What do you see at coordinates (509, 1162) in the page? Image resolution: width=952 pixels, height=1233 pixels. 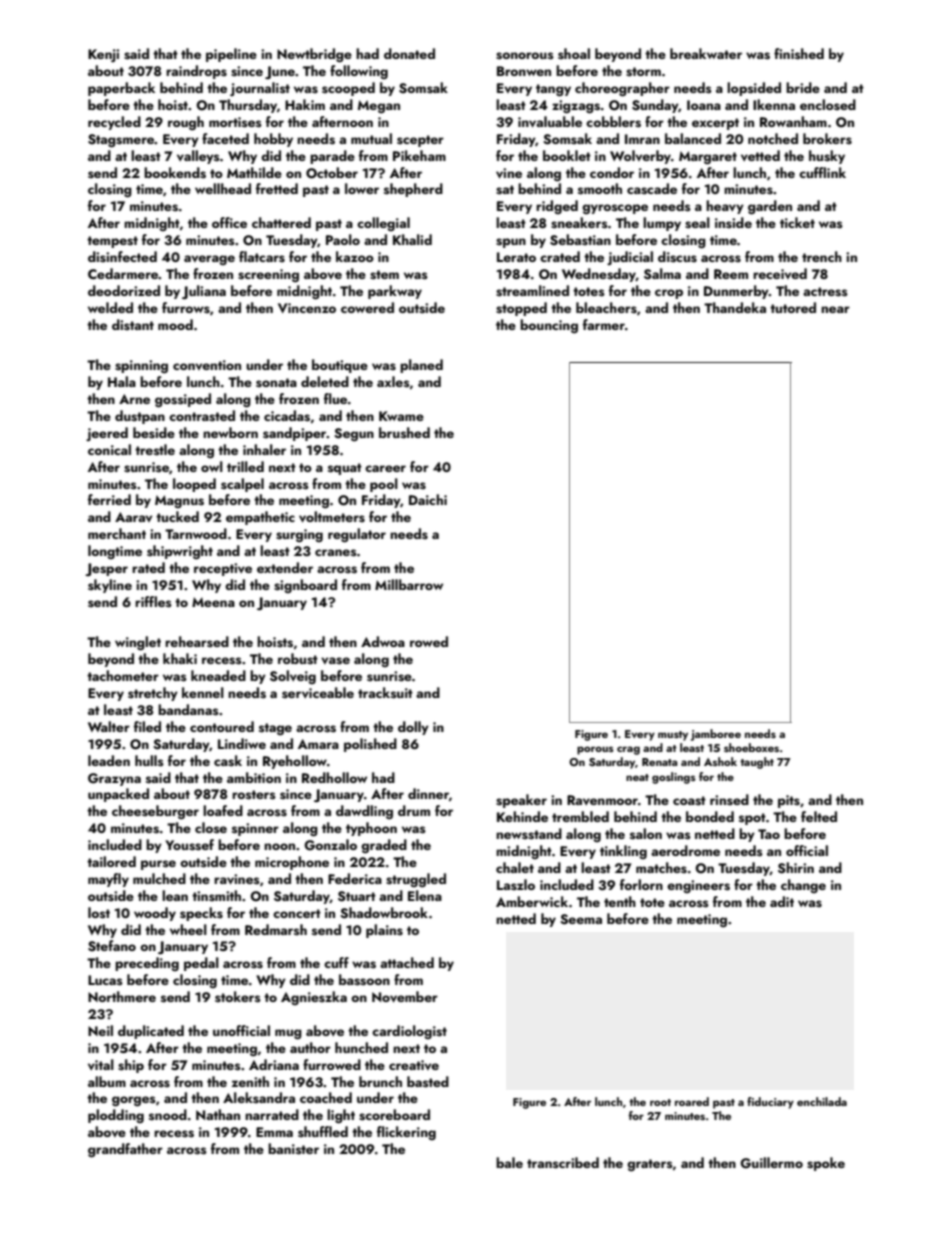 I see `bale` at bounding box center [509, 1162].
